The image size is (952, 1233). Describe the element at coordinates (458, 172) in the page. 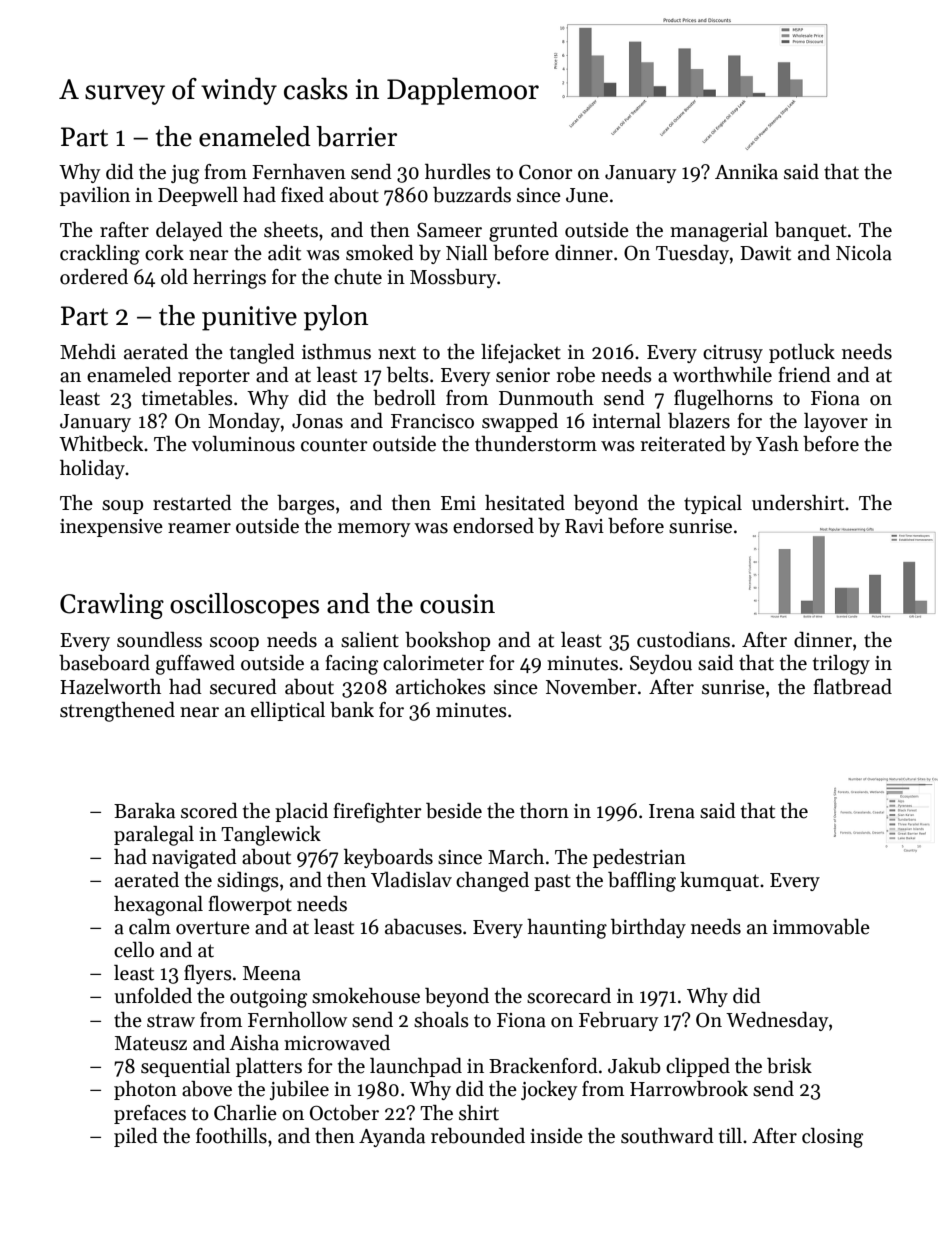

I see `hurdles` at that location.
